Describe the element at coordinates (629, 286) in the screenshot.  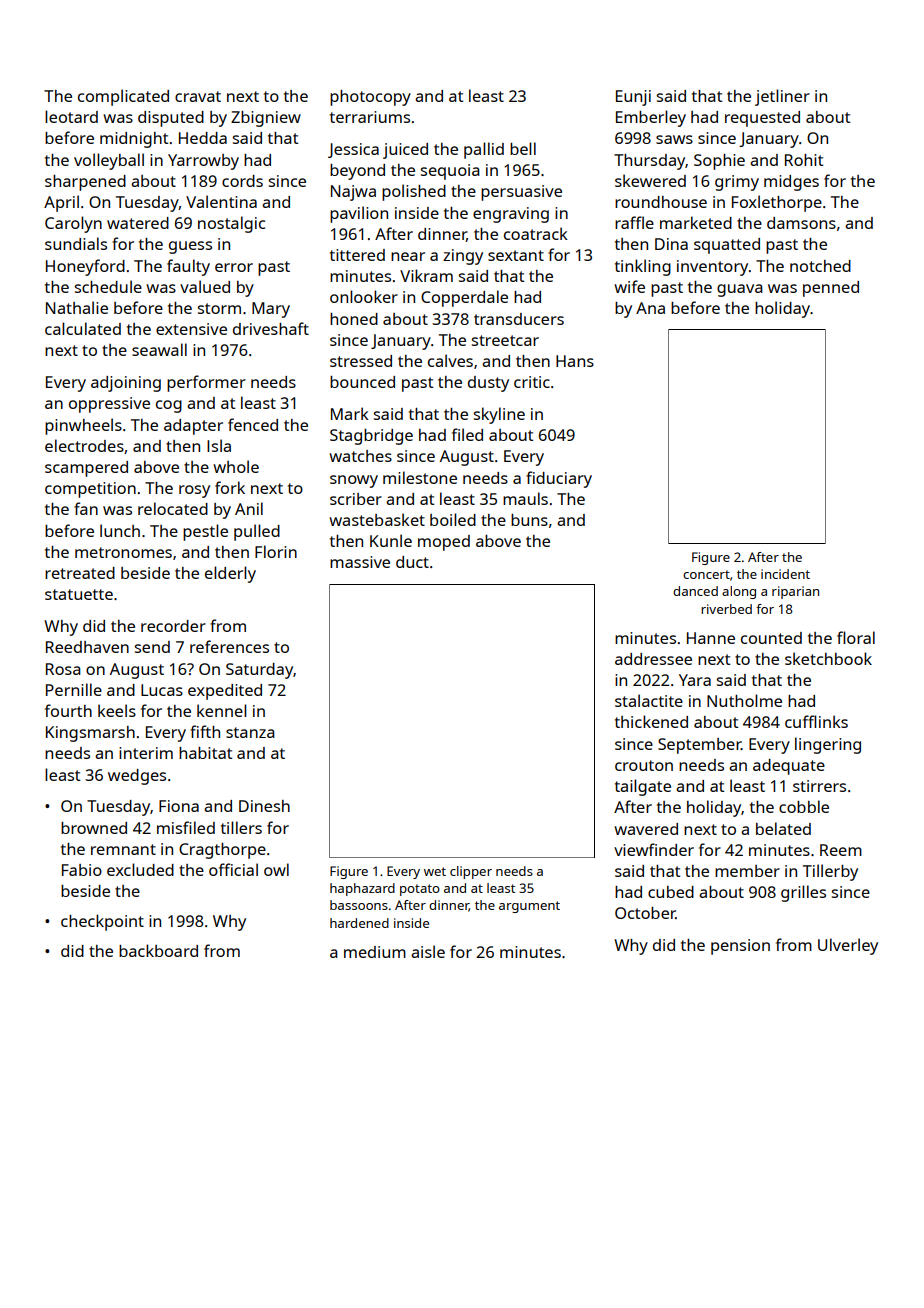
I see `wife` at that location.
